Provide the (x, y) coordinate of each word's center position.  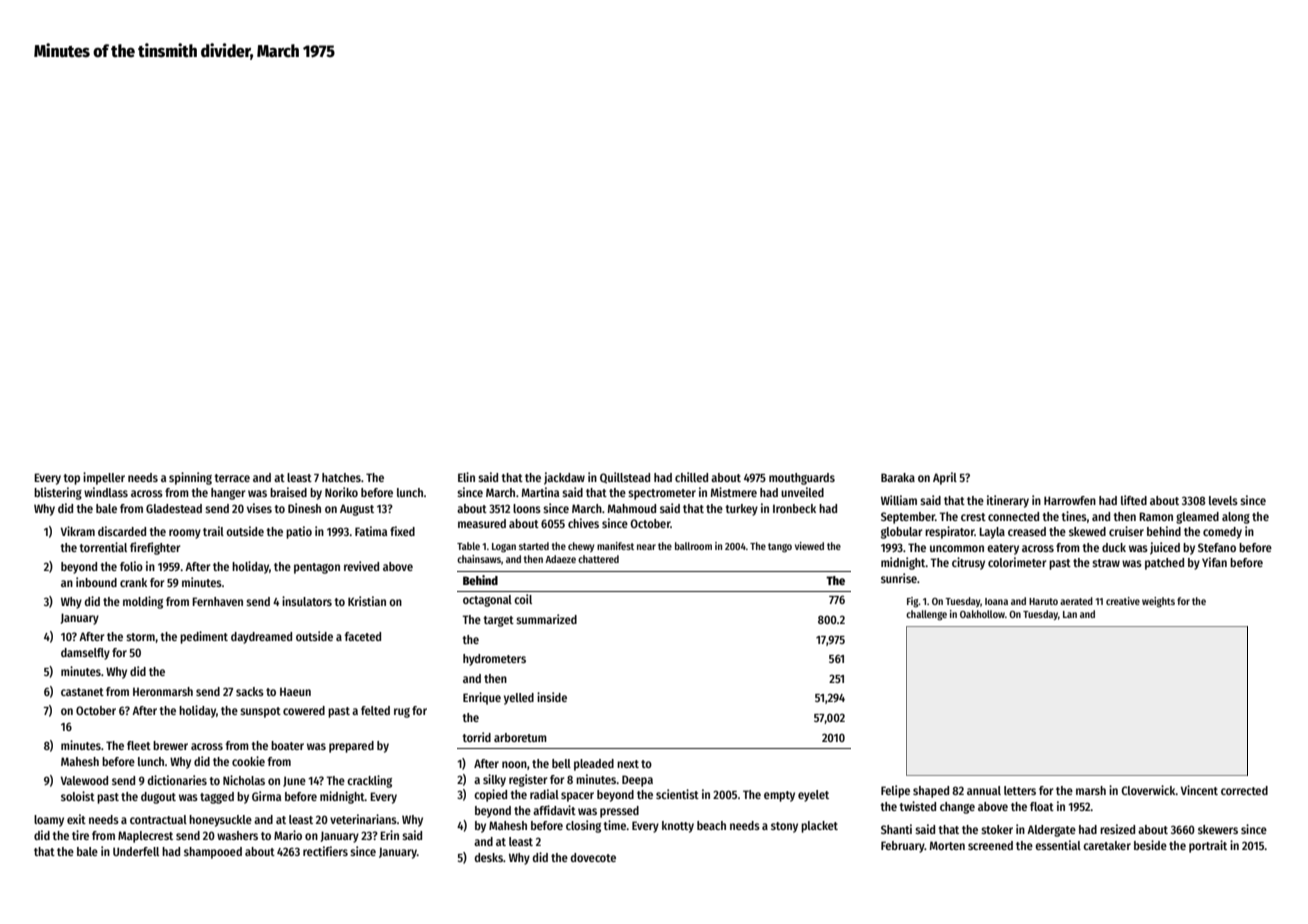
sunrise (899, 578)
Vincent (1199, 790)
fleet (139, 745)
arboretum (520, 737)
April (945, 478)
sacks (250, 691)
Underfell (136, 851)
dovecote (593, 857)
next (628, 764)
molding (143, 602)
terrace (232, 478)
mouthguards (802, 479)
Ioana (996, 601)
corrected (1244, 790)
